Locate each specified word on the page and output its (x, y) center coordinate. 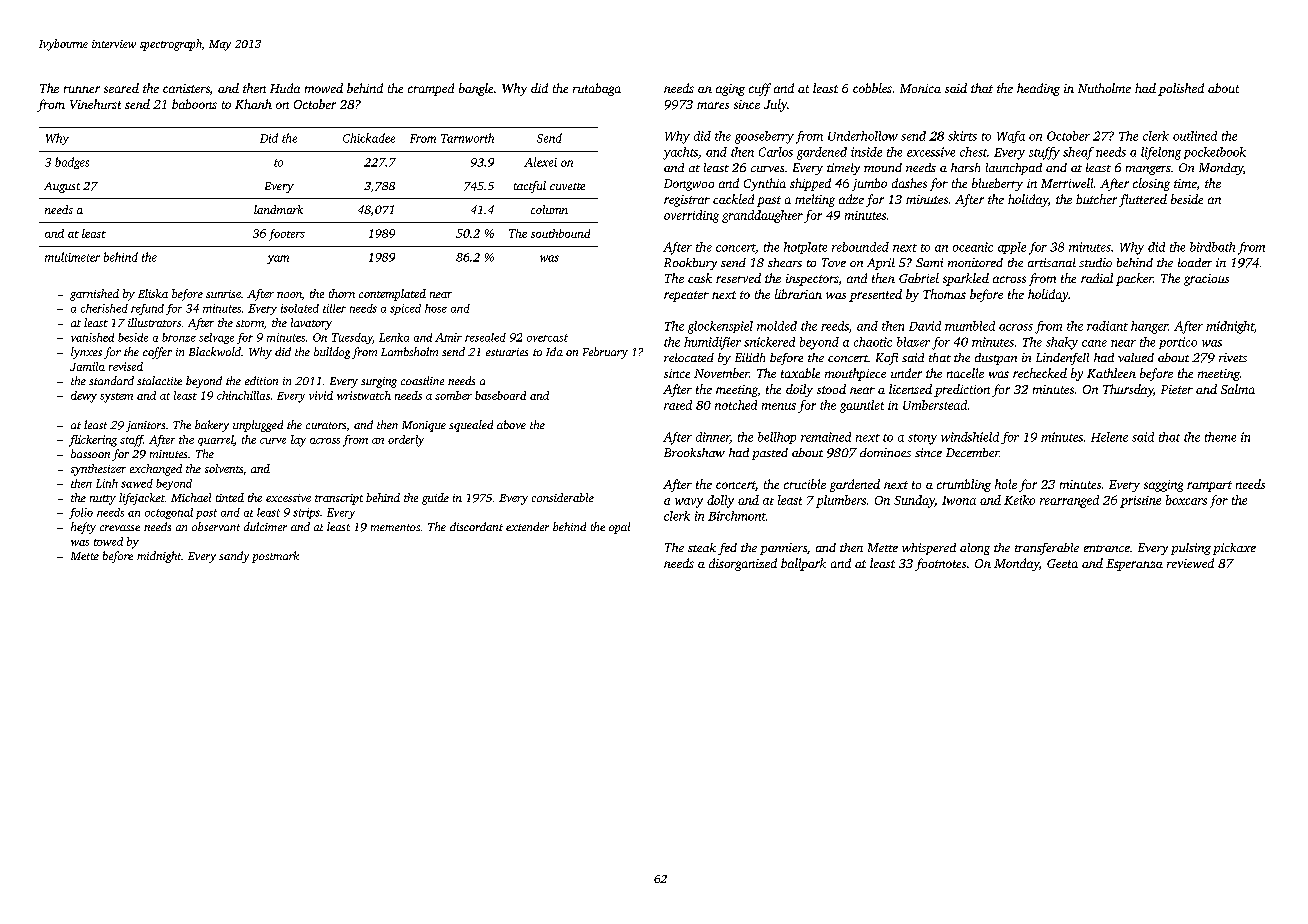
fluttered (1143, 200)
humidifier (712, 343)
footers (287, 235)
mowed (324, 88)
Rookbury (690, 264)
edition (261, 380)
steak (702, 547)
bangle (476, 89)
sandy (234, 557)
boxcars (1186, 500)
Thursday (1128, 390)
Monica (920, 88)
